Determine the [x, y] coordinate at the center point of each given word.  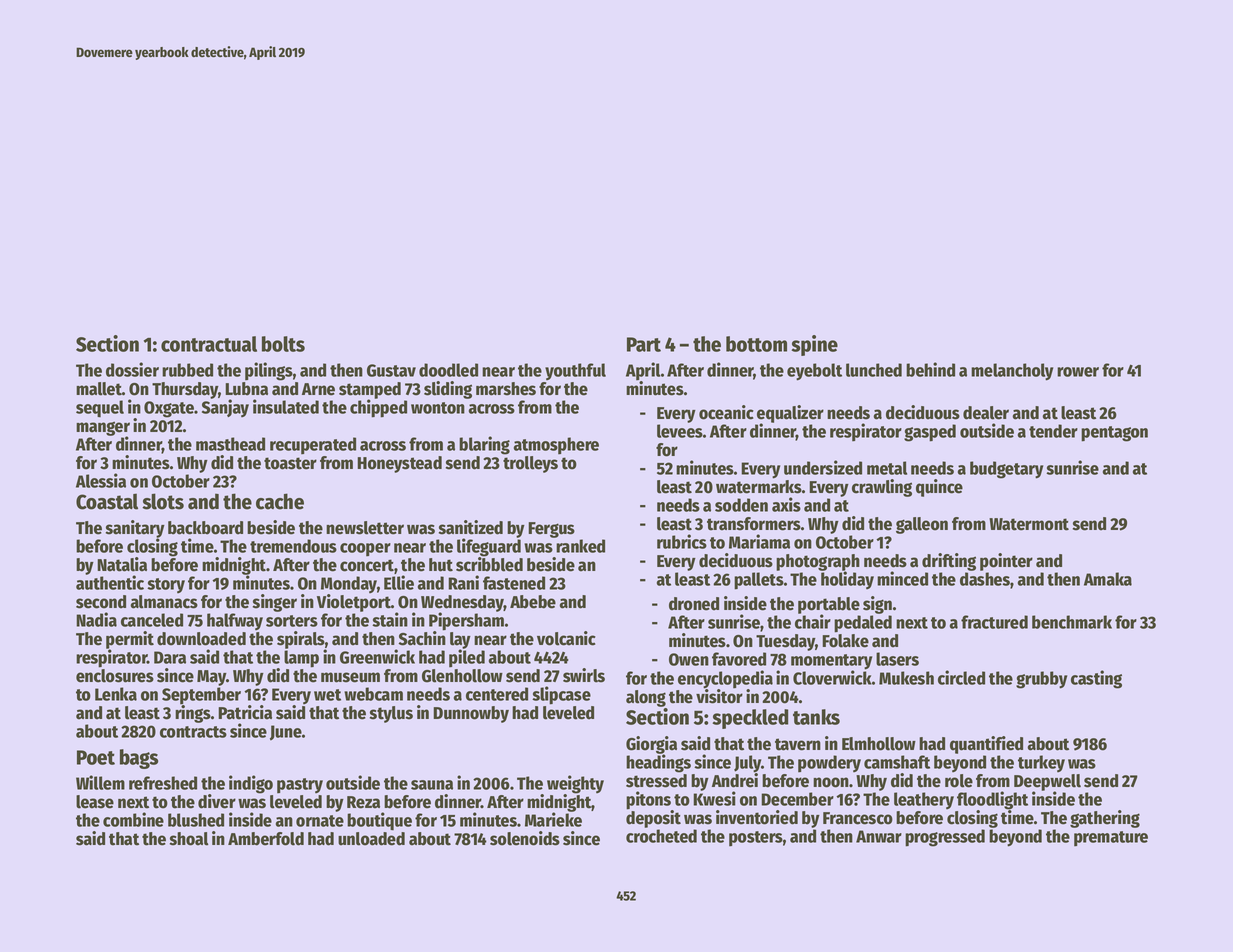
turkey [1041, 764]
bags [139, 759]
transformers [754, 524]
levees [680, 431]
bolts [283, 344]
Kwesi [714, 798]
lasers [897, 659]
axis [786, 504]
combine [133, 819]
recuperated [313, 446]
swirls [584, 675]
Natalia [122, 564]
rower [1078, 372]
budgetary [1006, 470]
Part [644, 344]
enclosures [115, 676]
